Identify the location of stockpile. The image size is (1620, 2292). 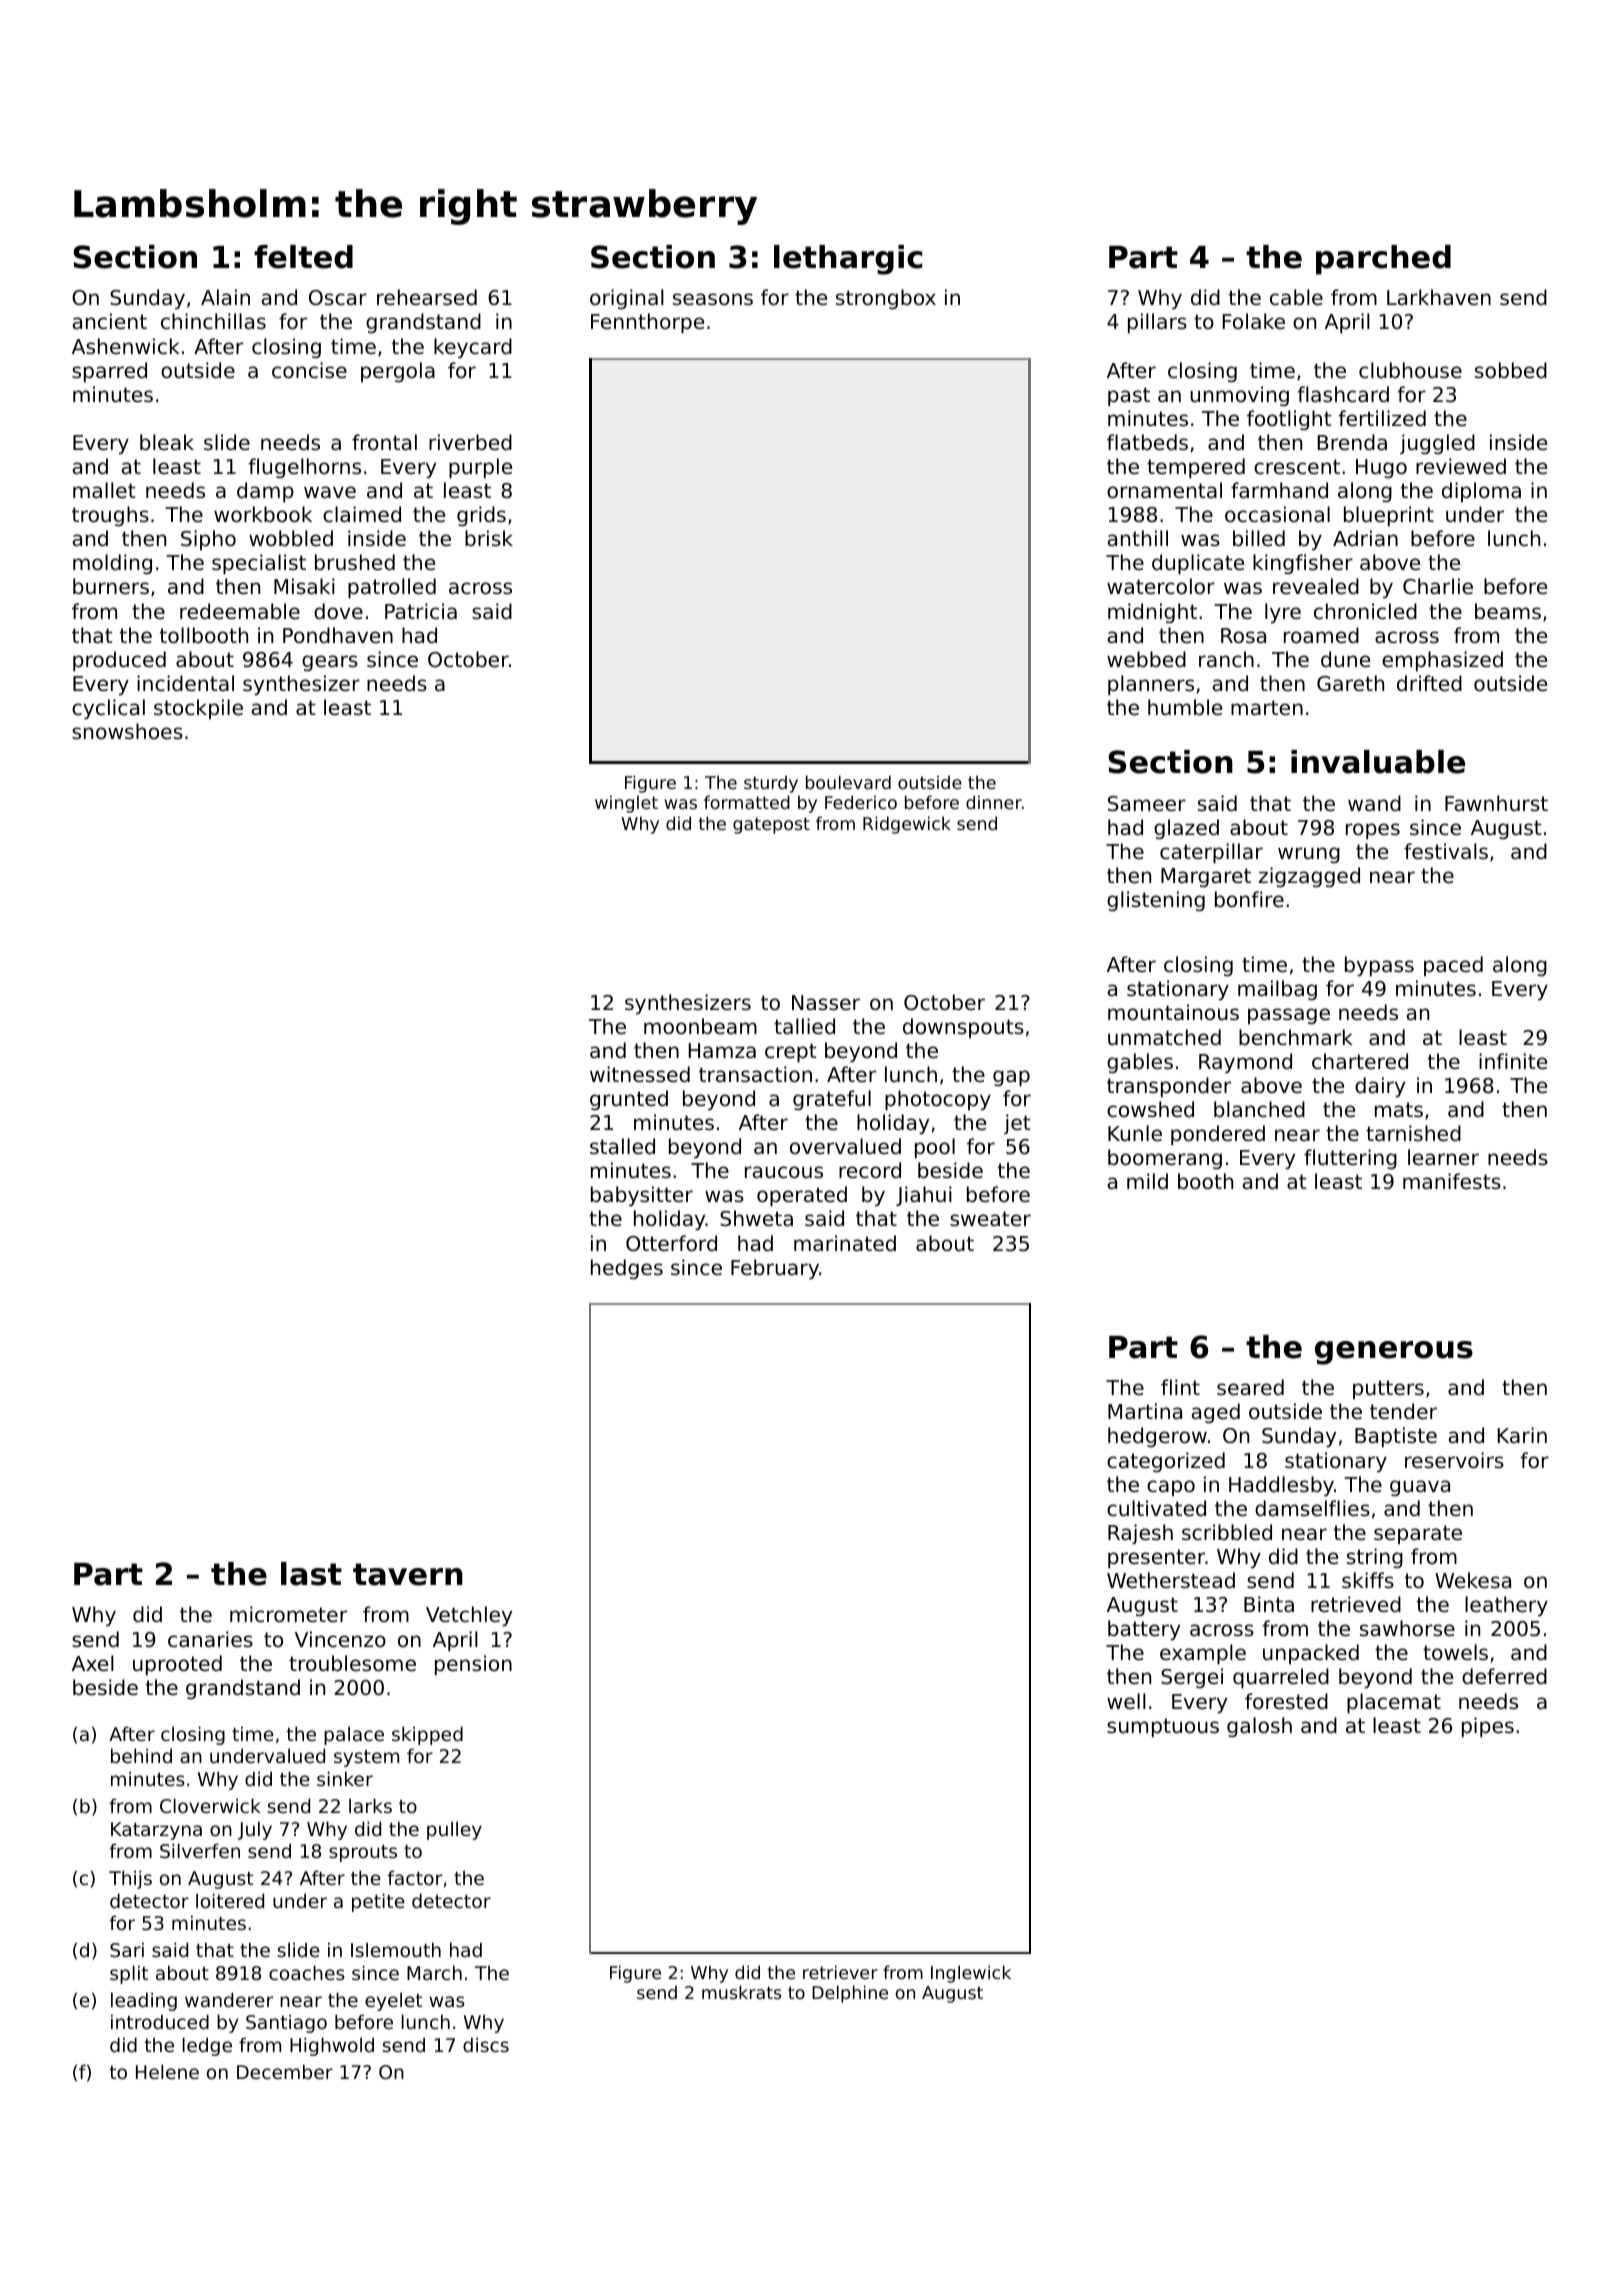
(198, 709).
